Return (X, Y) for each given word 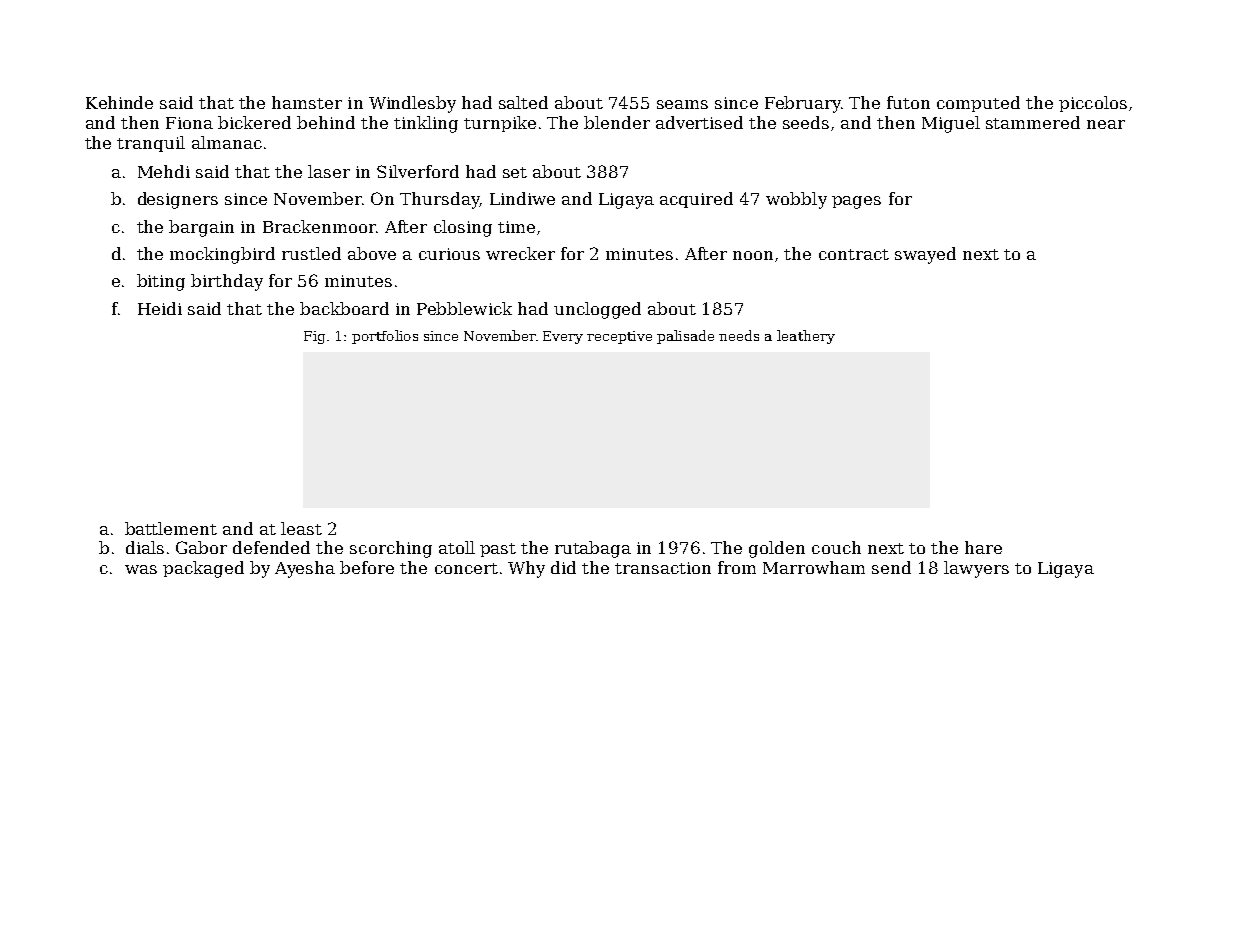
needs (739, 335)
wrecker (520, 253)
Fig (314, 337)
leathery (806, 337)
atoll (457, 547)
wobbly (796, 200)
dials (145, 547)
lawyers (976, 569)
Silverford (418, 171)
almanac (227, 142)
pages (856, 202)
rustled (311, 253)
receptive (619, 337)
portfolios (385, 337)
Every (563, 337)
